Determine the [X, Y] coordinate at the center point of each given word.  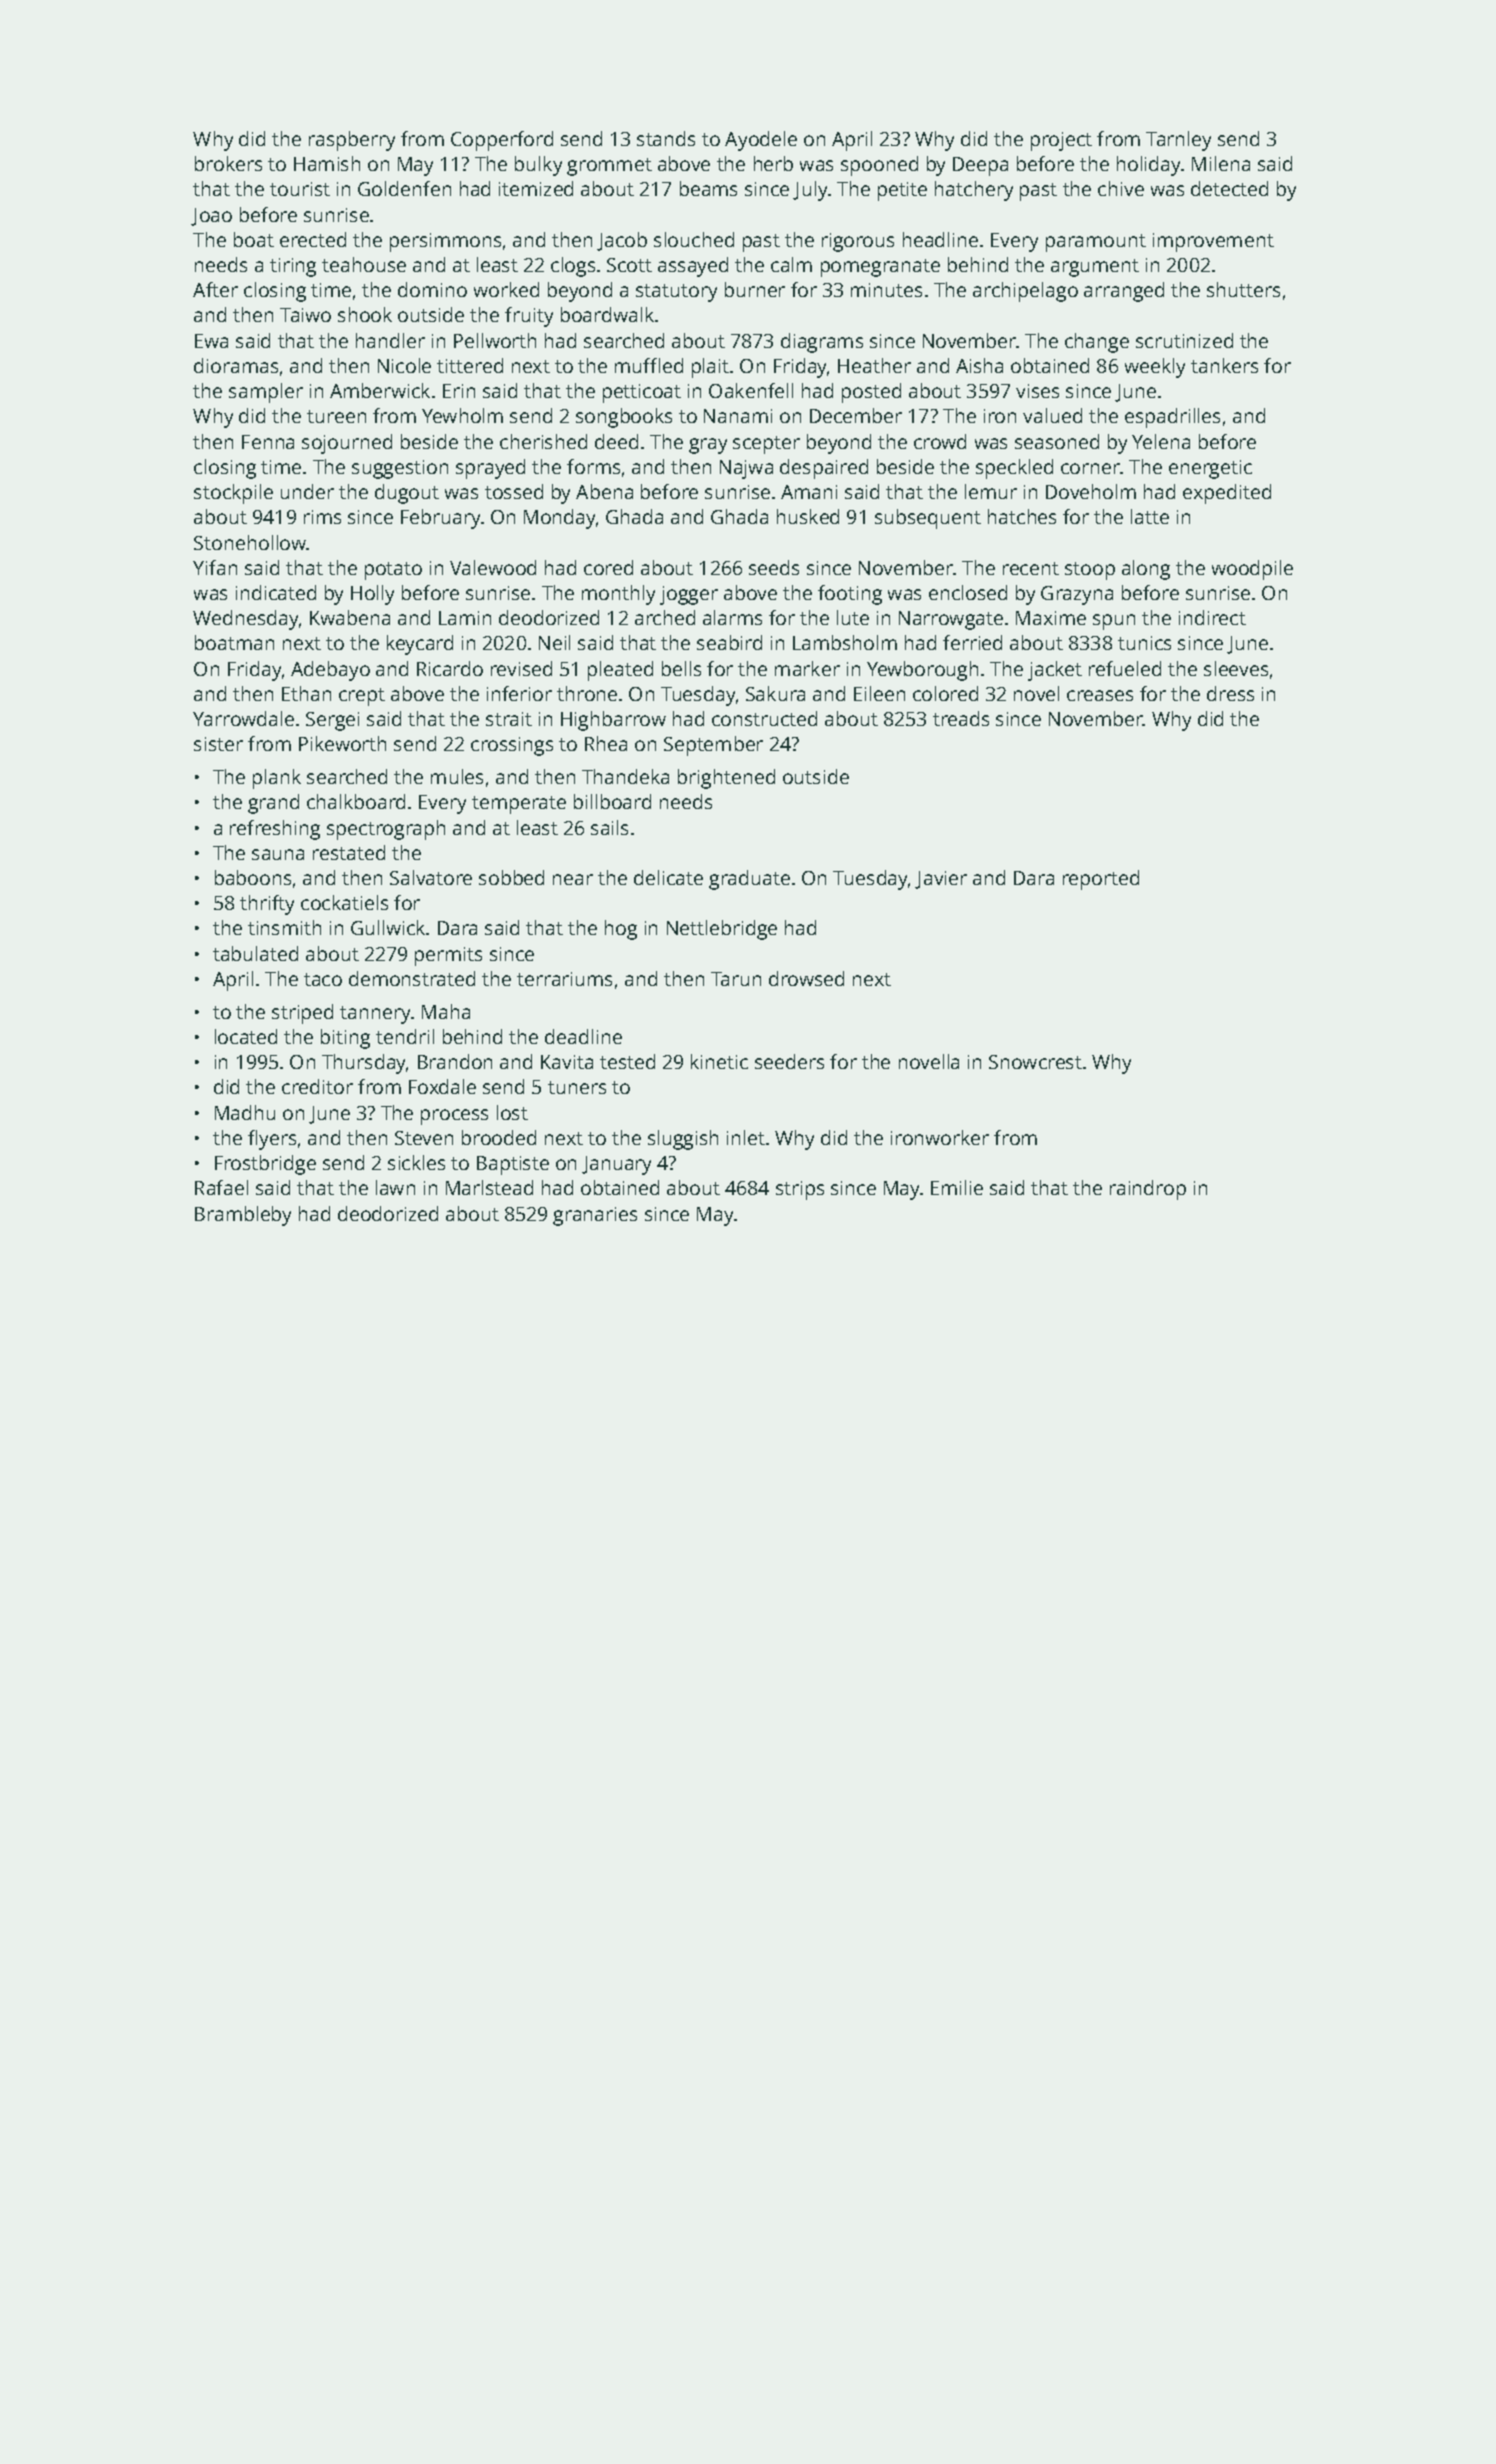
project [1061, 141]
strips [800, 1190]
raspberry [352, 141]
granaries [595, 1216]
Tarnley [1178, 141]
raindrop [1148, 1190]
